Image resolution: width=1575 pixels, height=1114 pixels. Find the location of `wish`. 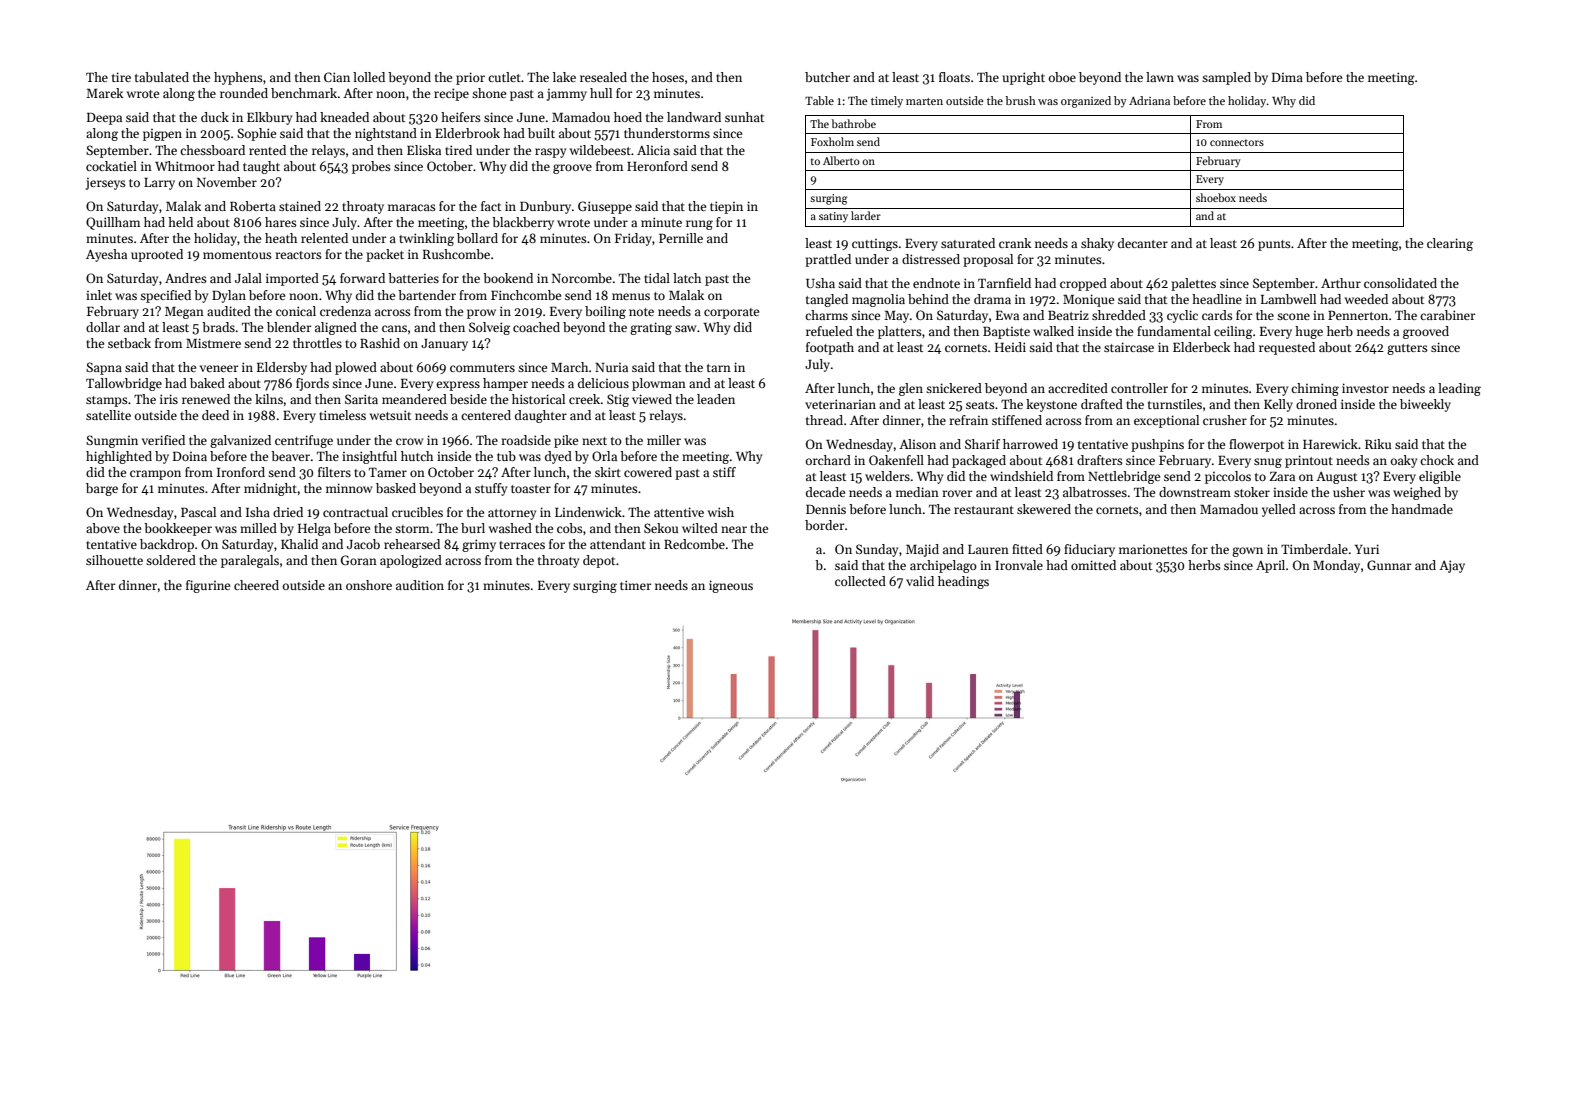

wish is located at coordinates (721, 512).
